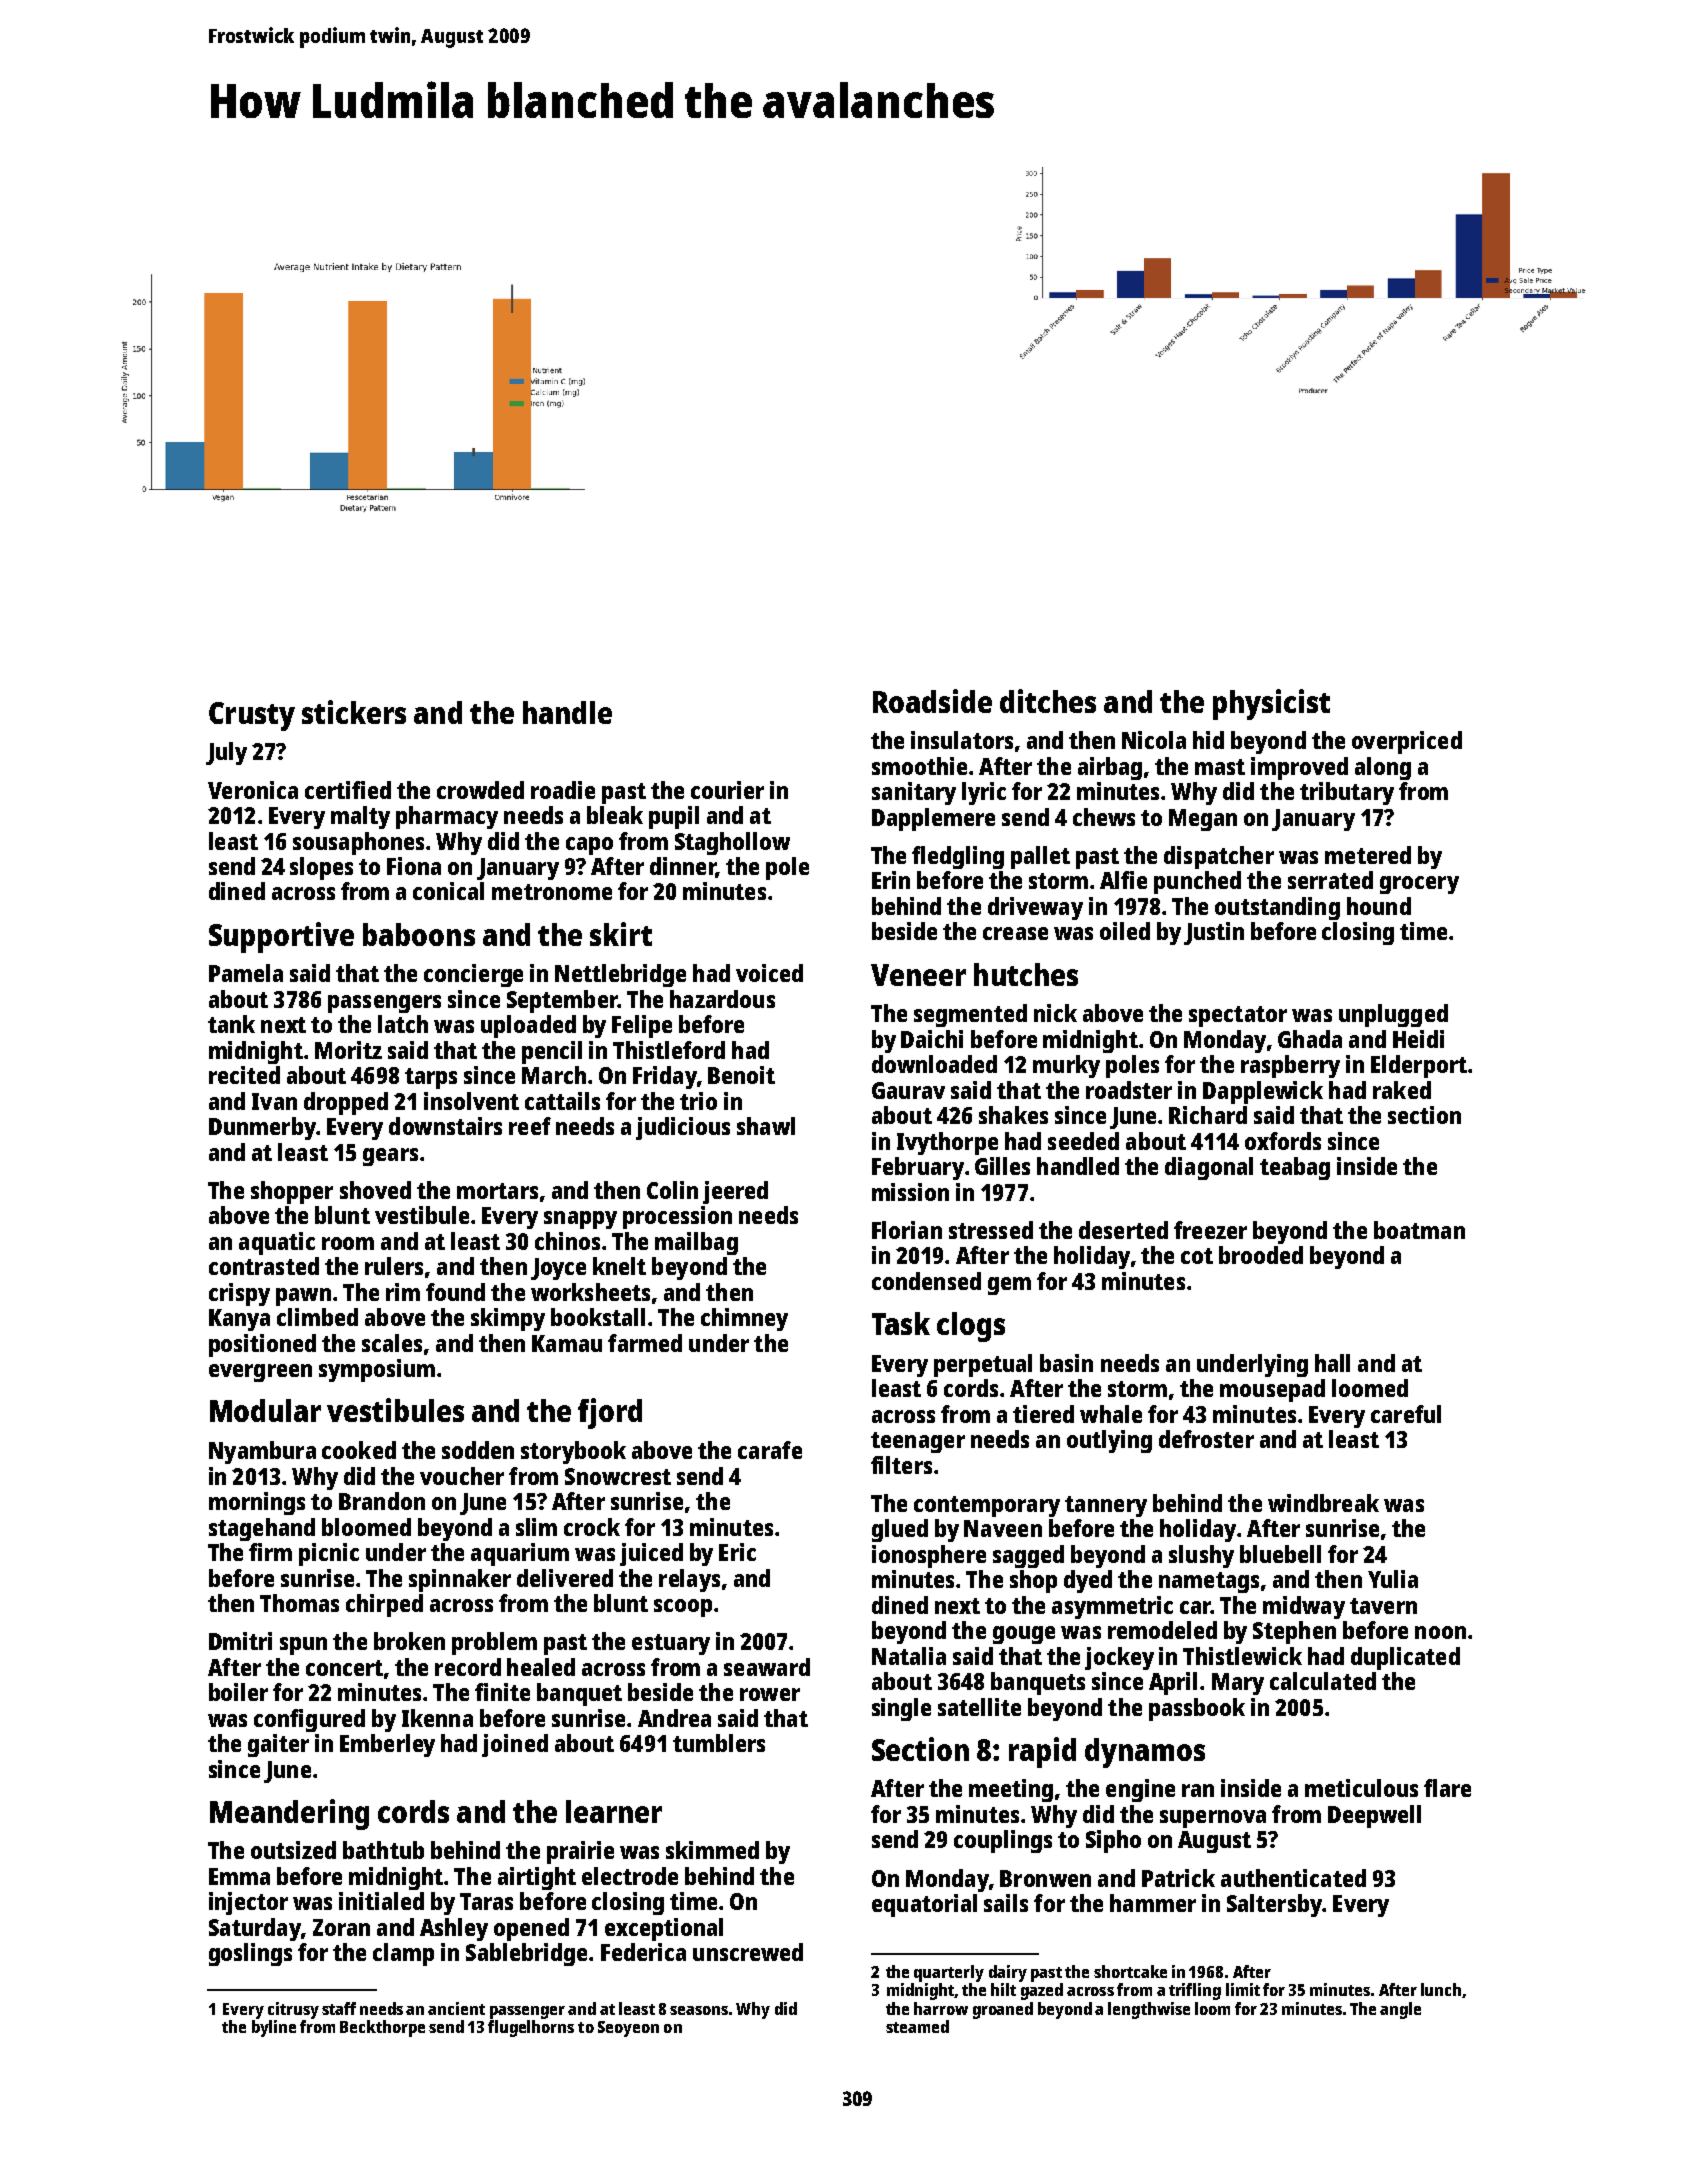 The image size is (1683, 2178). I want to click on stickers, so click(354, 712).
